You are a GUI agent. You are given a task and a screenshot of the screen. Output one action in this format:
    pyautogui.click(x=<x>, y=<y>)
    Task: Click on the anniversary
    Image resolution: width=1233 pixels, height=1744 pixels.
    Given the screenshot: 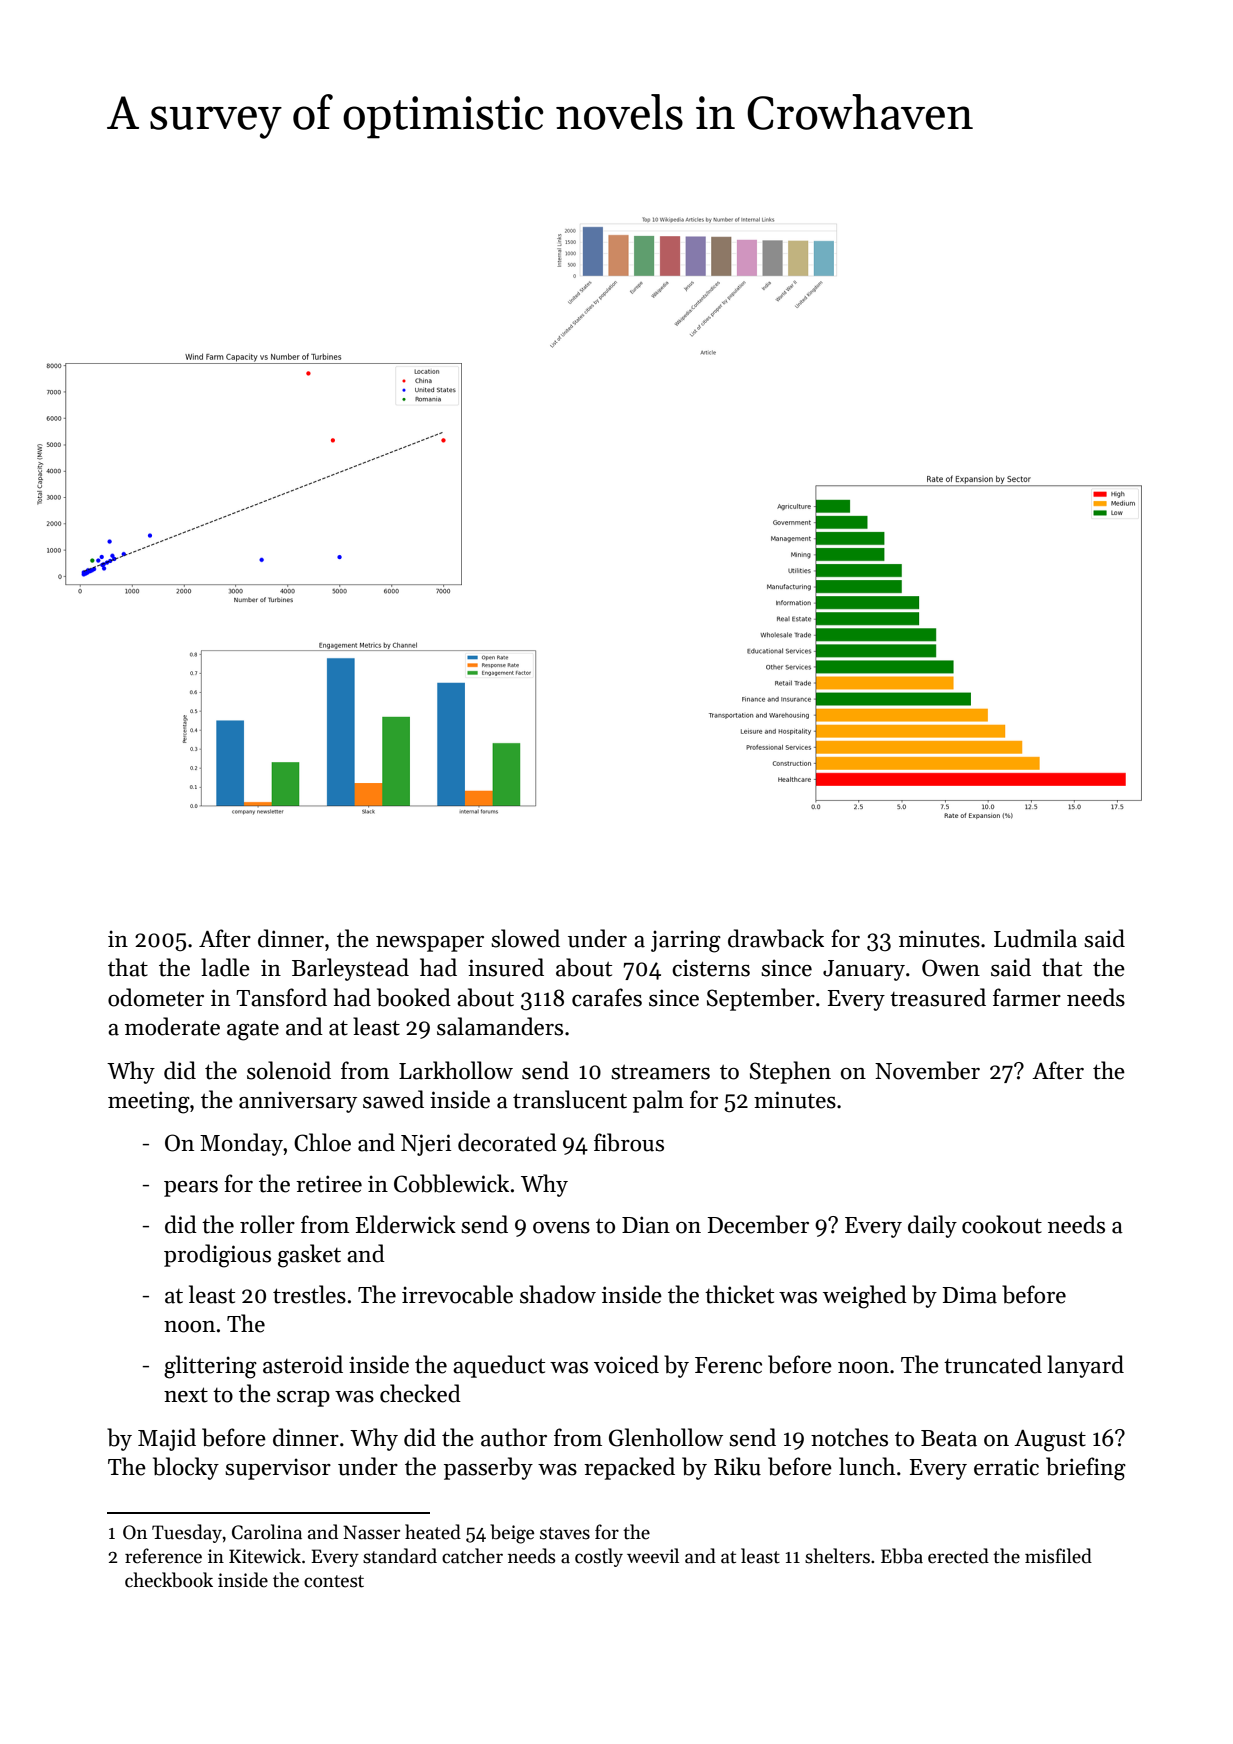 What is the action you would take?
    pyautogui.click(x=298, y=1102)
